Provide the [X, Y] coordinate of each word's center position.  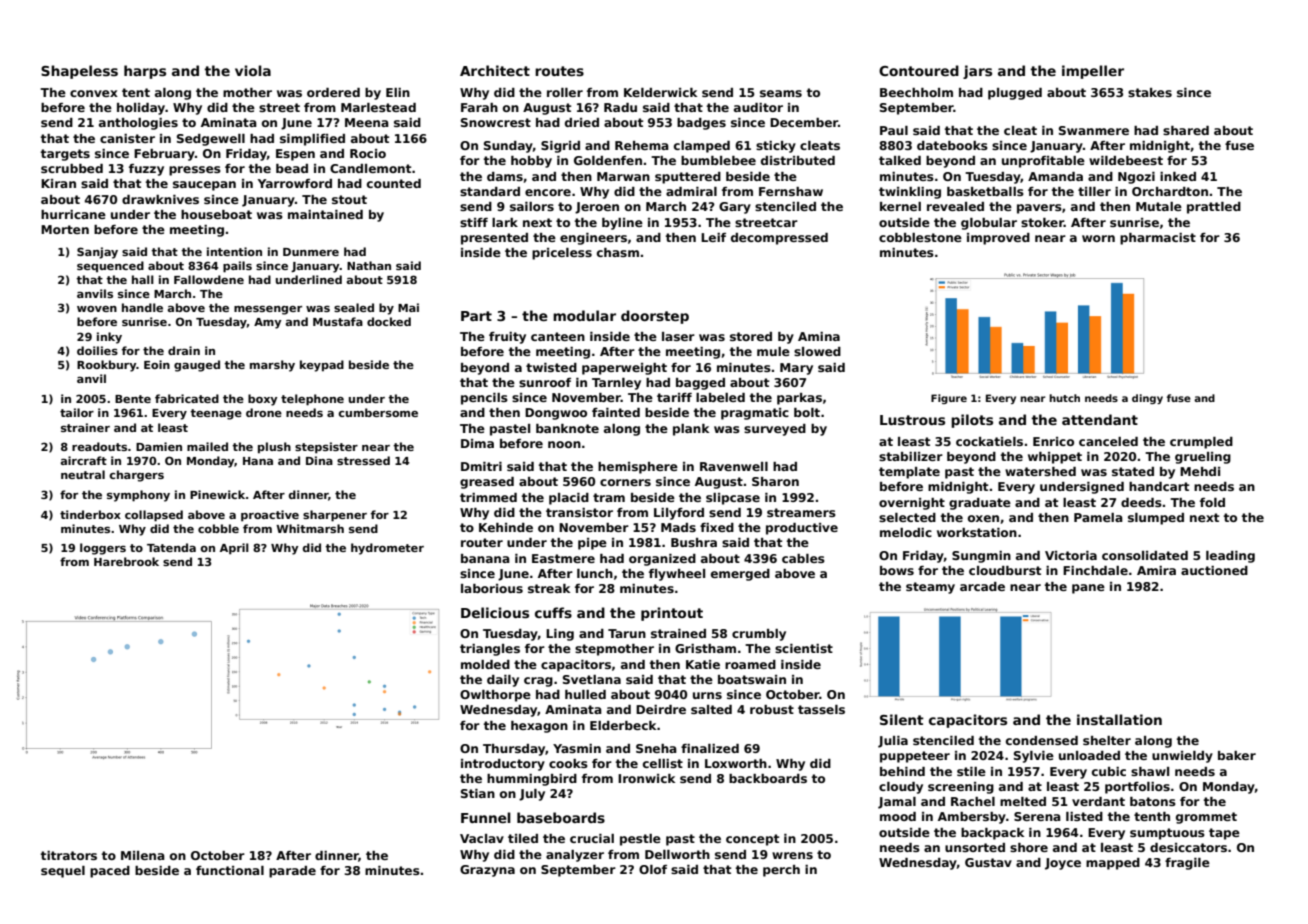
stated [1133, 471]
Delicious [495, 612]
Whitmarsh [310, 528]
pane [1088, 589]
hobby [531, 162]
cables [803, 558]
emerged [740, 575]
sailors [532, 206]
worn [1098, 238]
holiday [141, 109]
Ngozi [1136, 178]
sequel [63, 872]
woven [97, 309]
